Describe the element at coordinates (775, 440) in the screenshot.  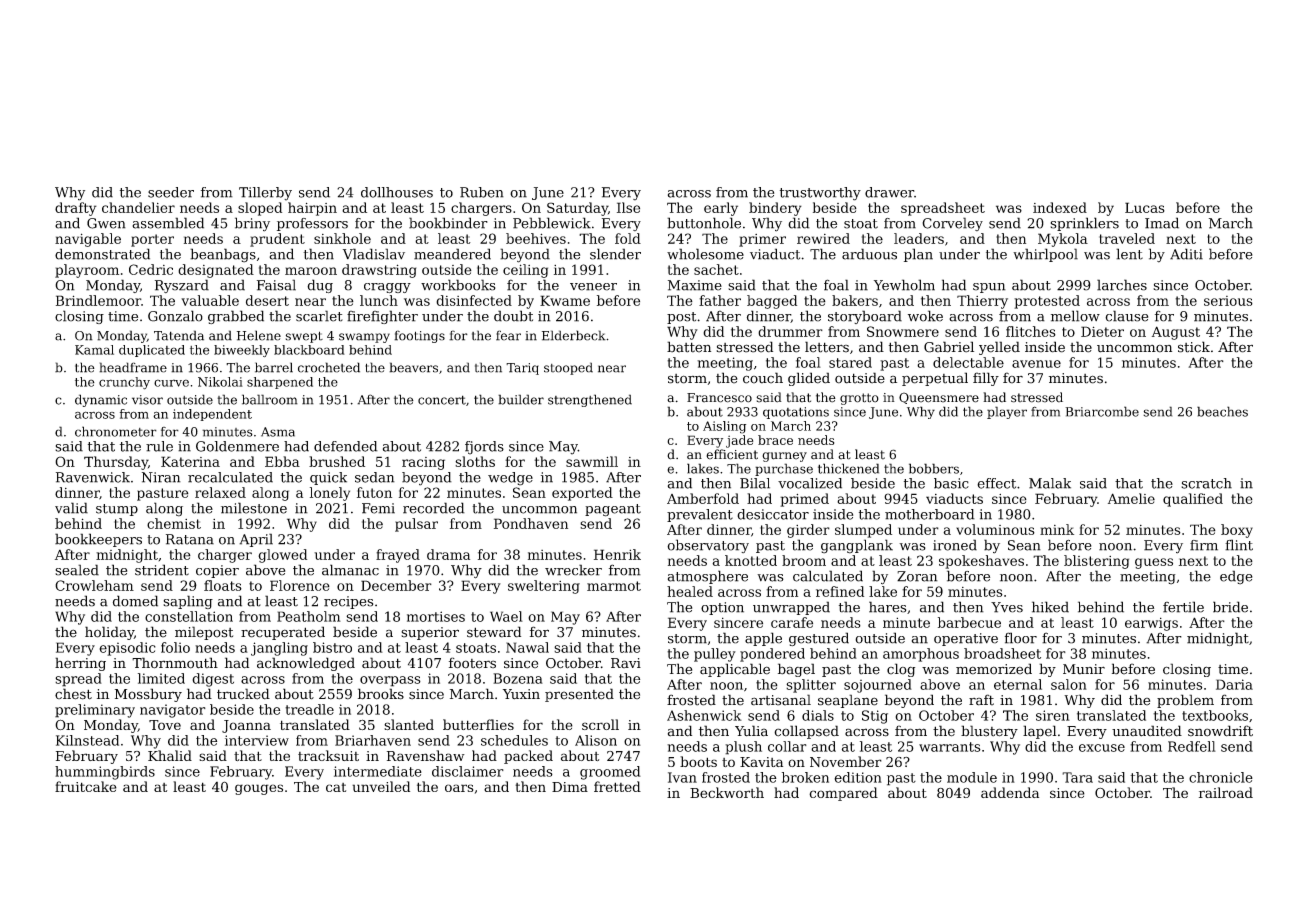
I see `brace` at that location.
